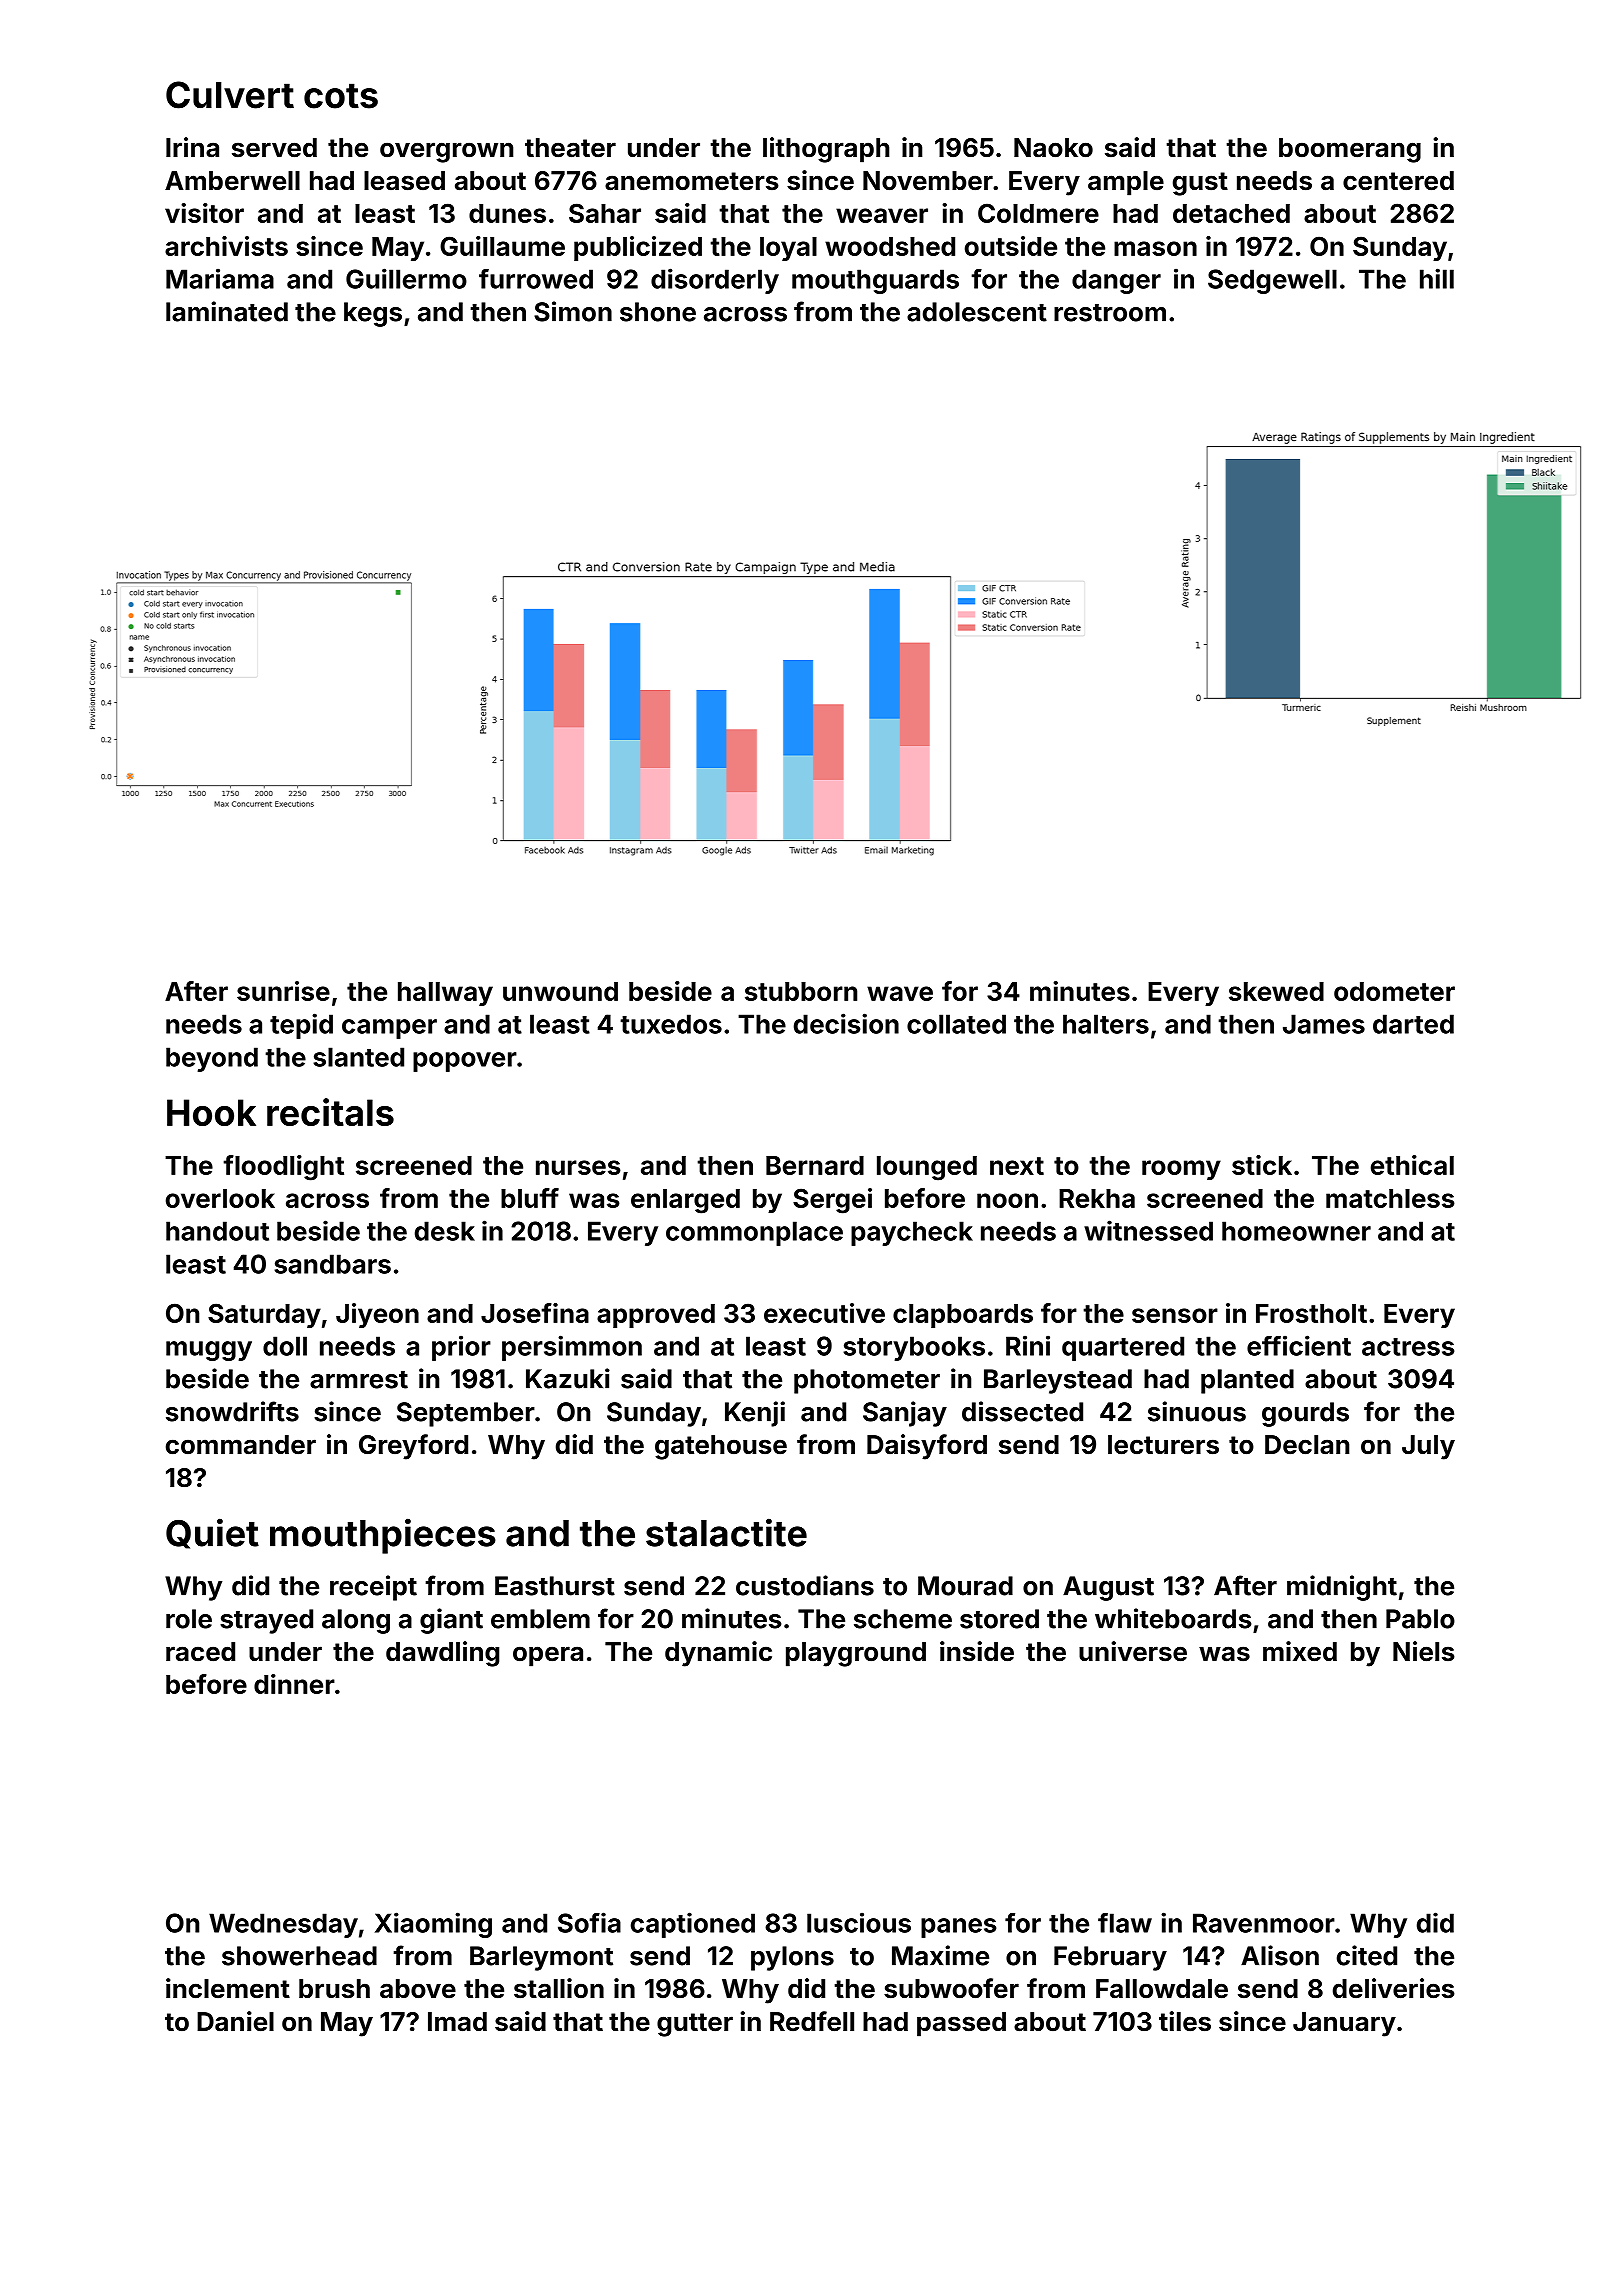 The image size is (1620, 2292). Describe the element at coordinates (1163, 1445) in the screenshot. I see `lecturers` at that location.
